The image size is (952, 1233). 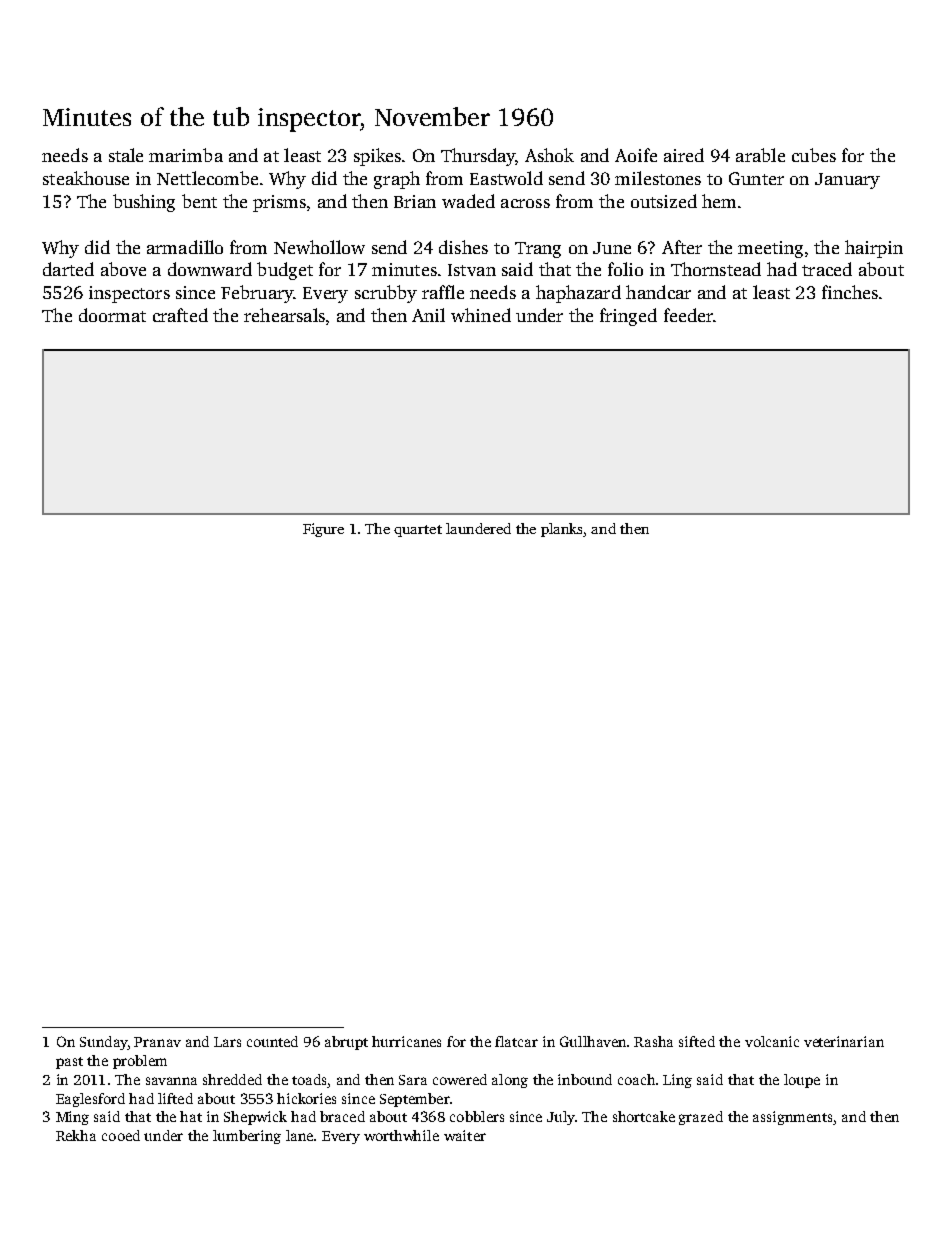 I want to click on Figure, so click(x=323, y=530).
